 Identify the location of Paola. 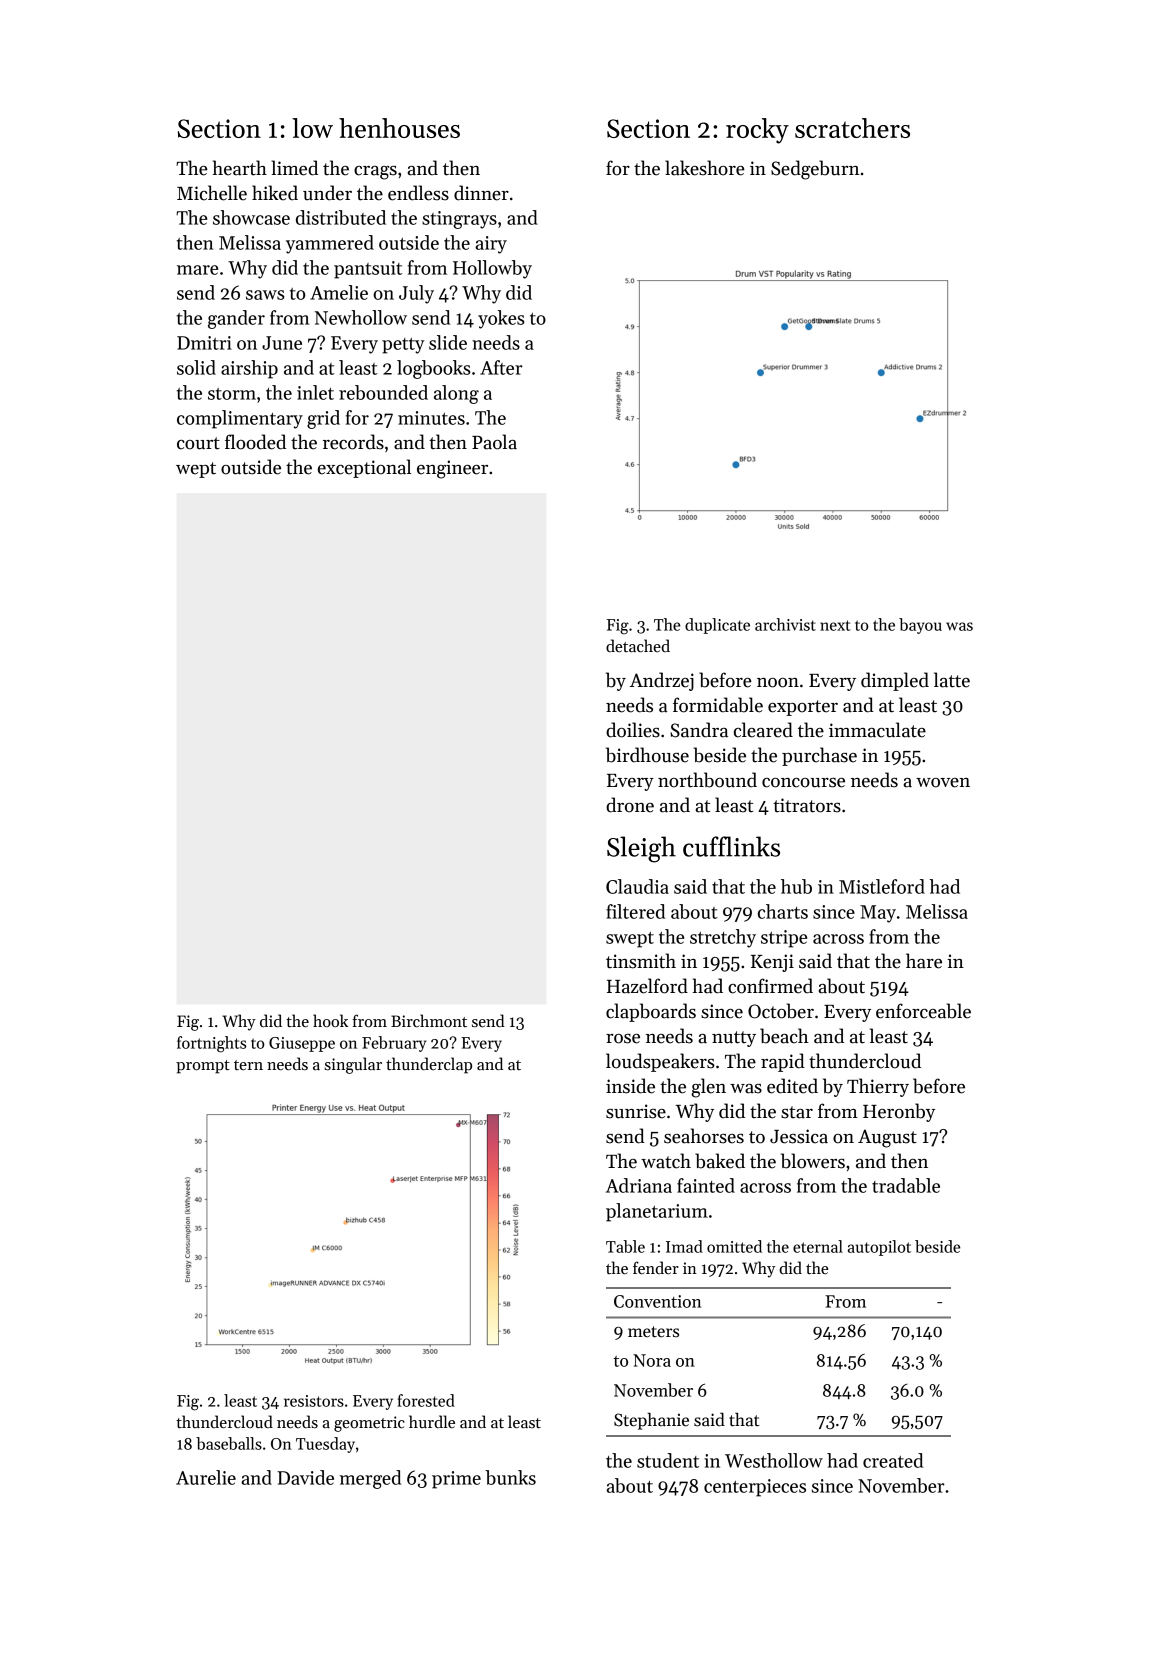
(494, 442).
